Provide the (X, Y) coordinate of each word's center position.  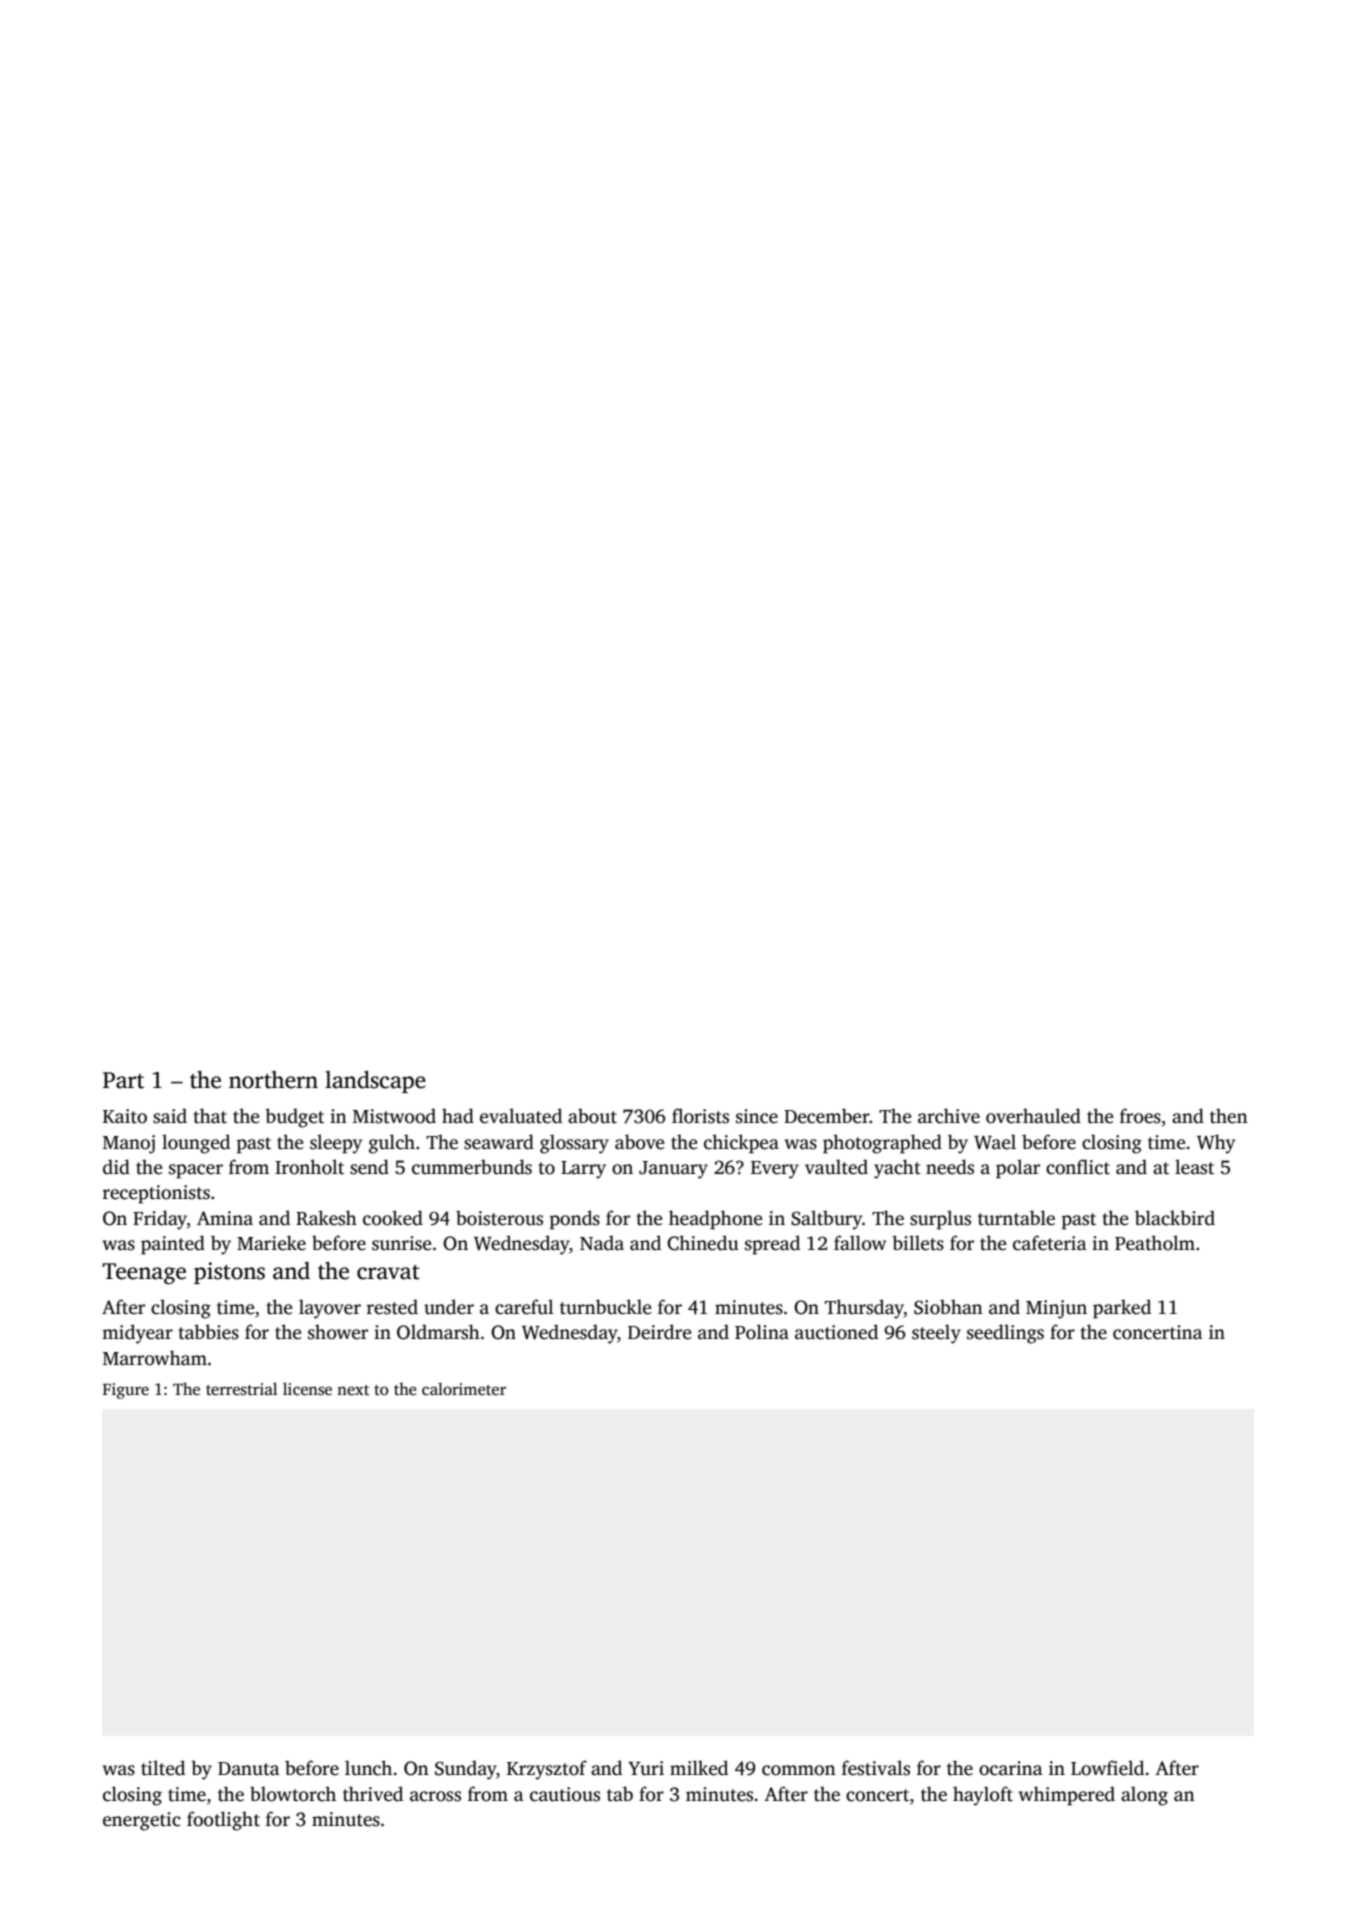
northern (273, 1080)
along (1144, 1796)
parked (1122, 1309)
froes (1140, 1116)
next (353, 1390)
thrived (373, 1794)
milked (699, 1768)
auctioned (836, 1332)
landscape (375, 1082)
